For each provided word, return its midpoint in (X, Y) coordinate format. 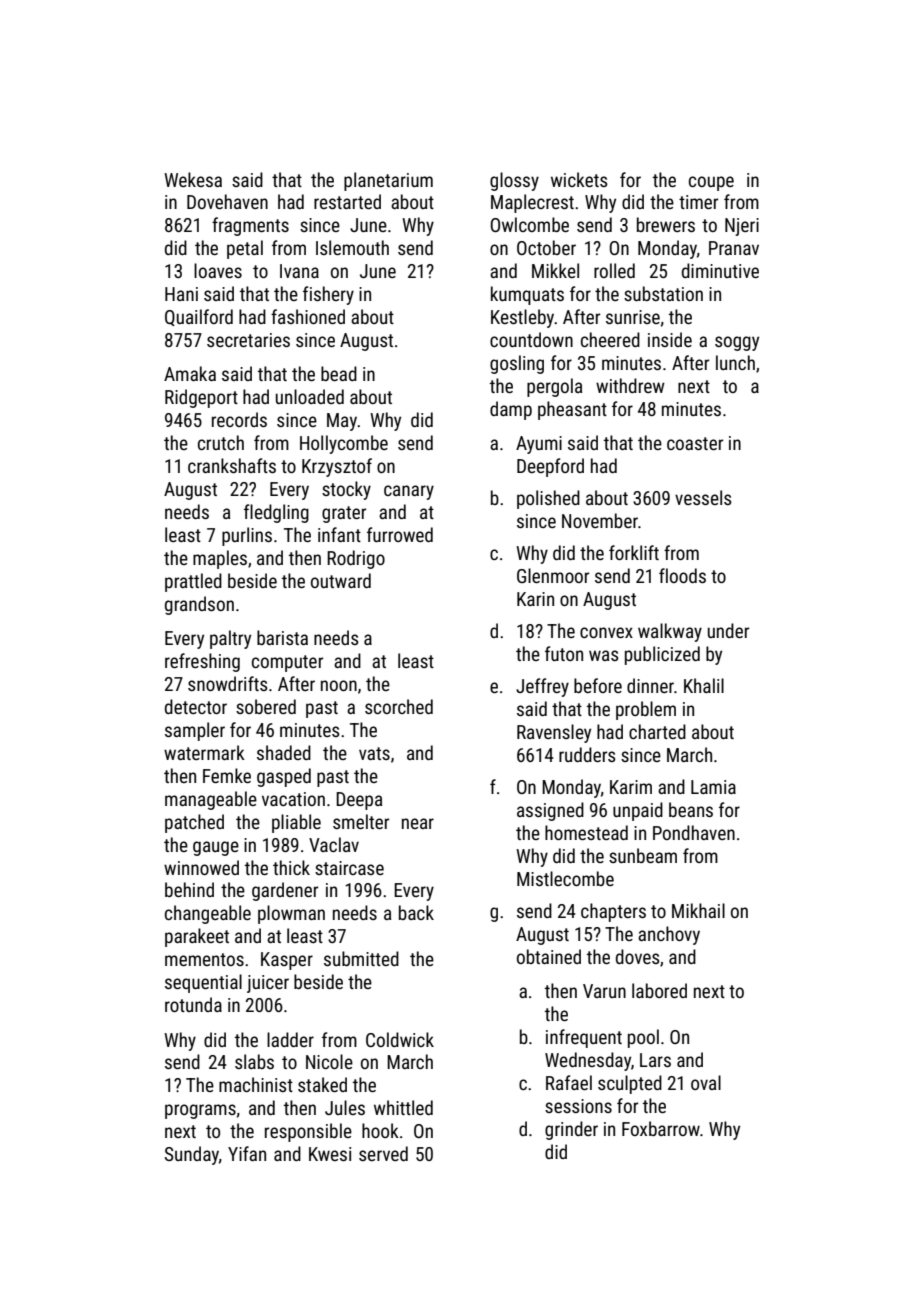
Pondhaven (694, 832)
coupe (711, 183)
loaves (218, 270)
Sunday (192, 1155)
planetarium (388, 181)
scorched (399, 706)
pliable (296, 823)
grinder (571, 1130)
